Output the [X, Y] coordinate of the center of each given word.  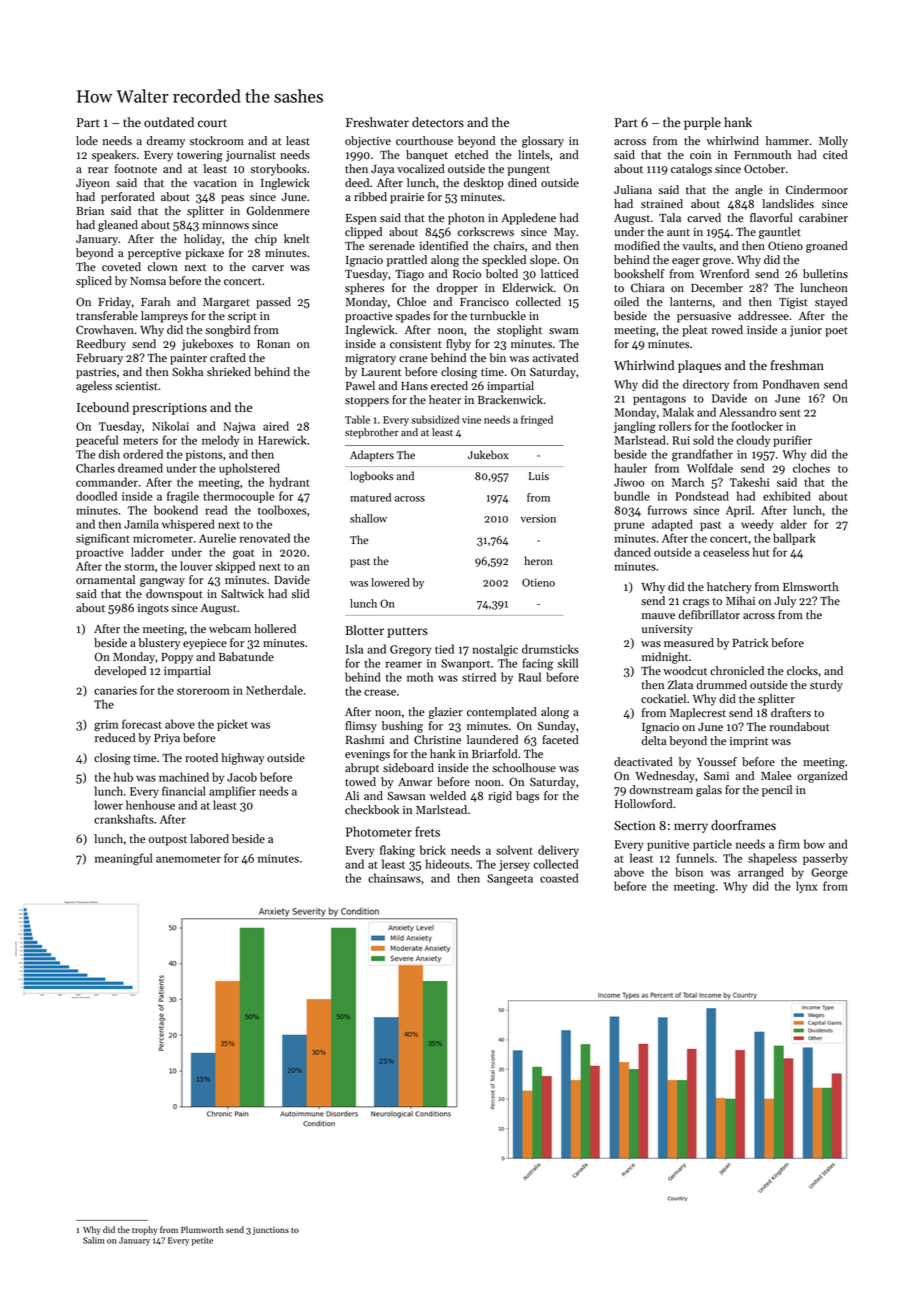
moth [420, 677]
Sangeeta [510, 880]
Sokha [187, 372]
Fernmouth [762, 155]
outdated [169, 122]
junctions [271, 1231]
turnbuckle [498, 316]
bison [689, 872]
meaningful [123, 859]
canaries [115, 690]
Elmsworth [810, 586]
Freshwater [377, 122]
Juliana [633, 189]
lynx [806, 887]
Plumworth [202, 1229]
